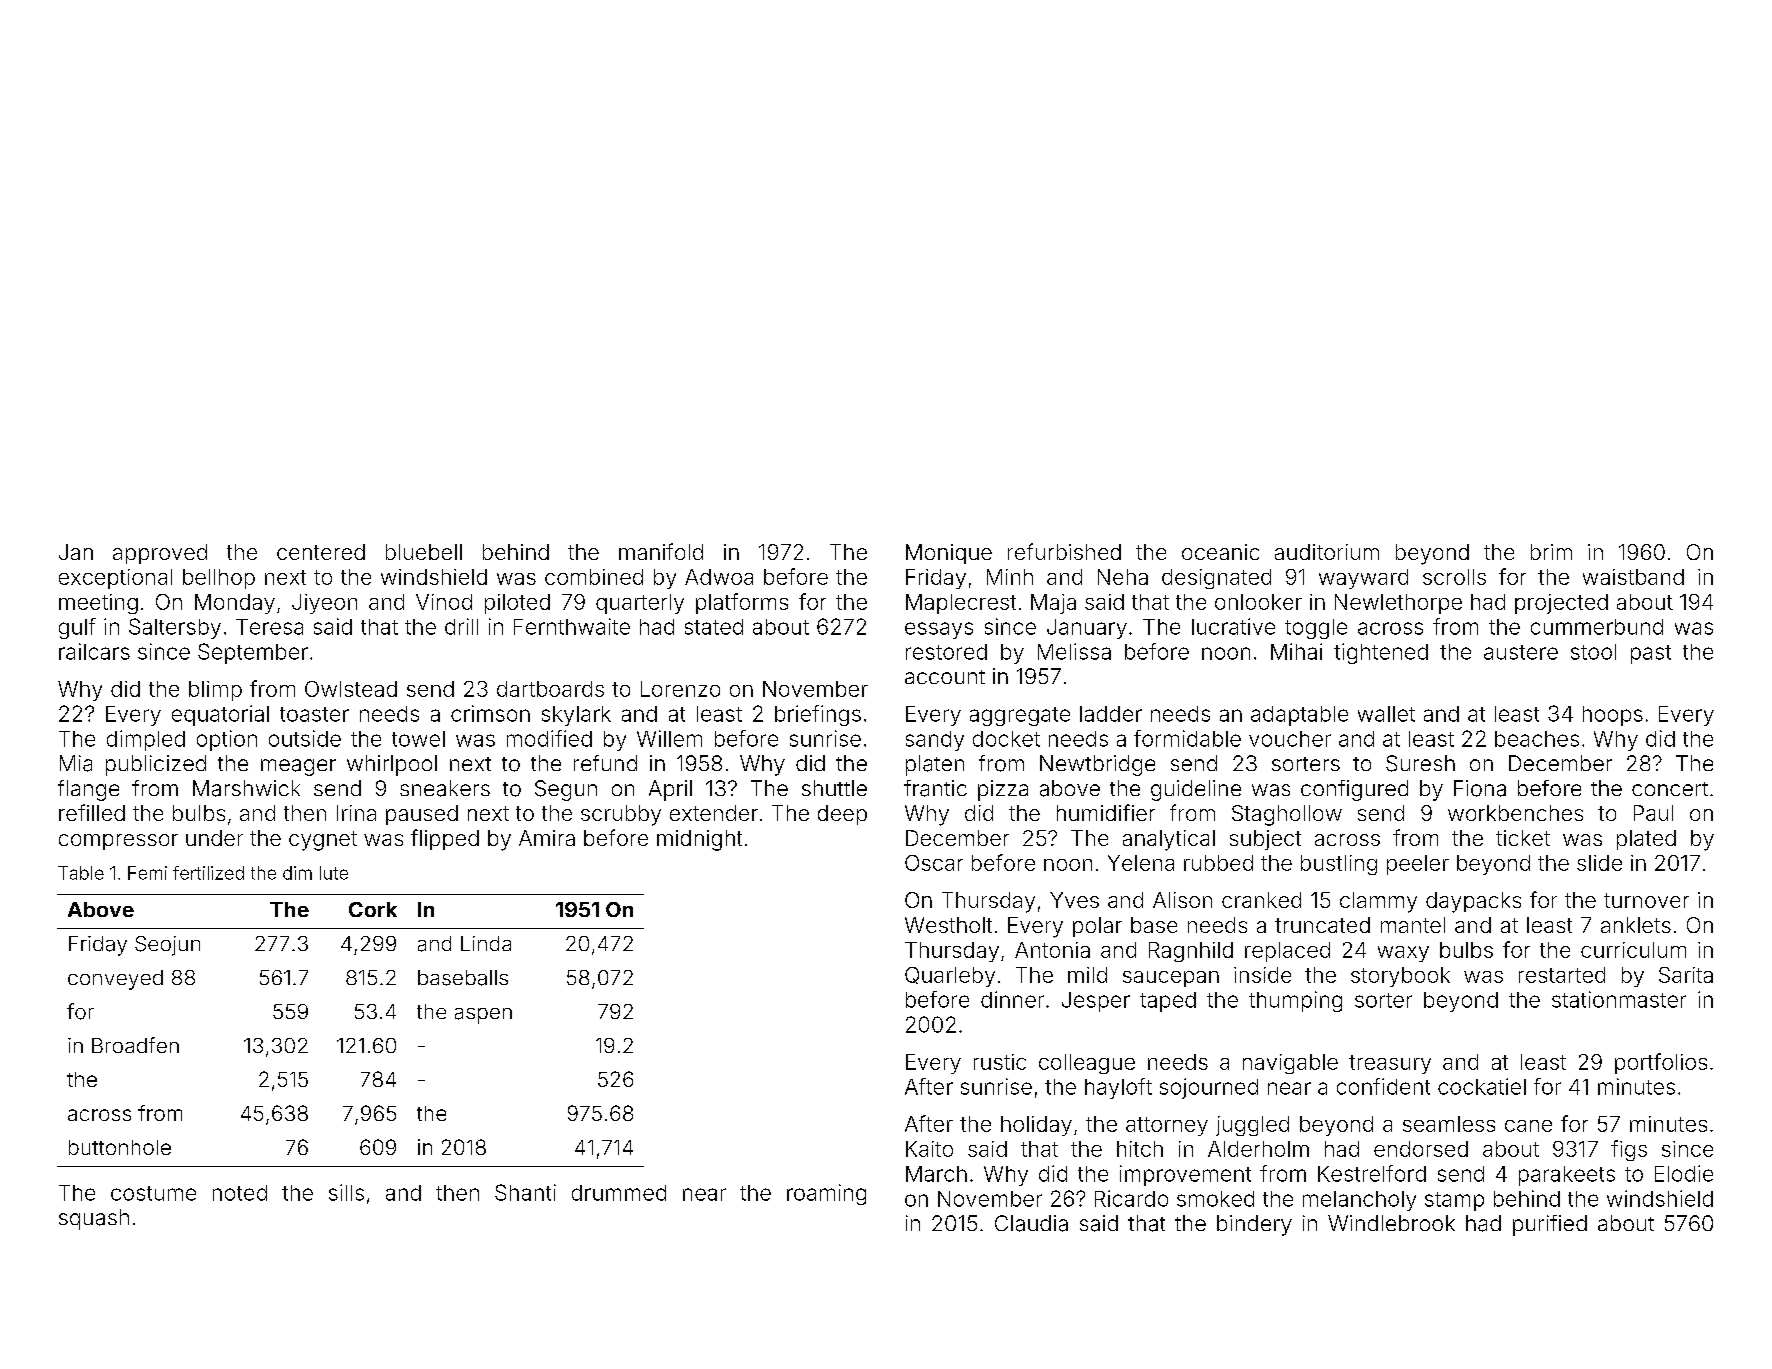 The image size is (1772, 1369). What do you see at coordinates (346, 1192) in the screenshot?
I see `sills` at bounding box center [346, 1192].
